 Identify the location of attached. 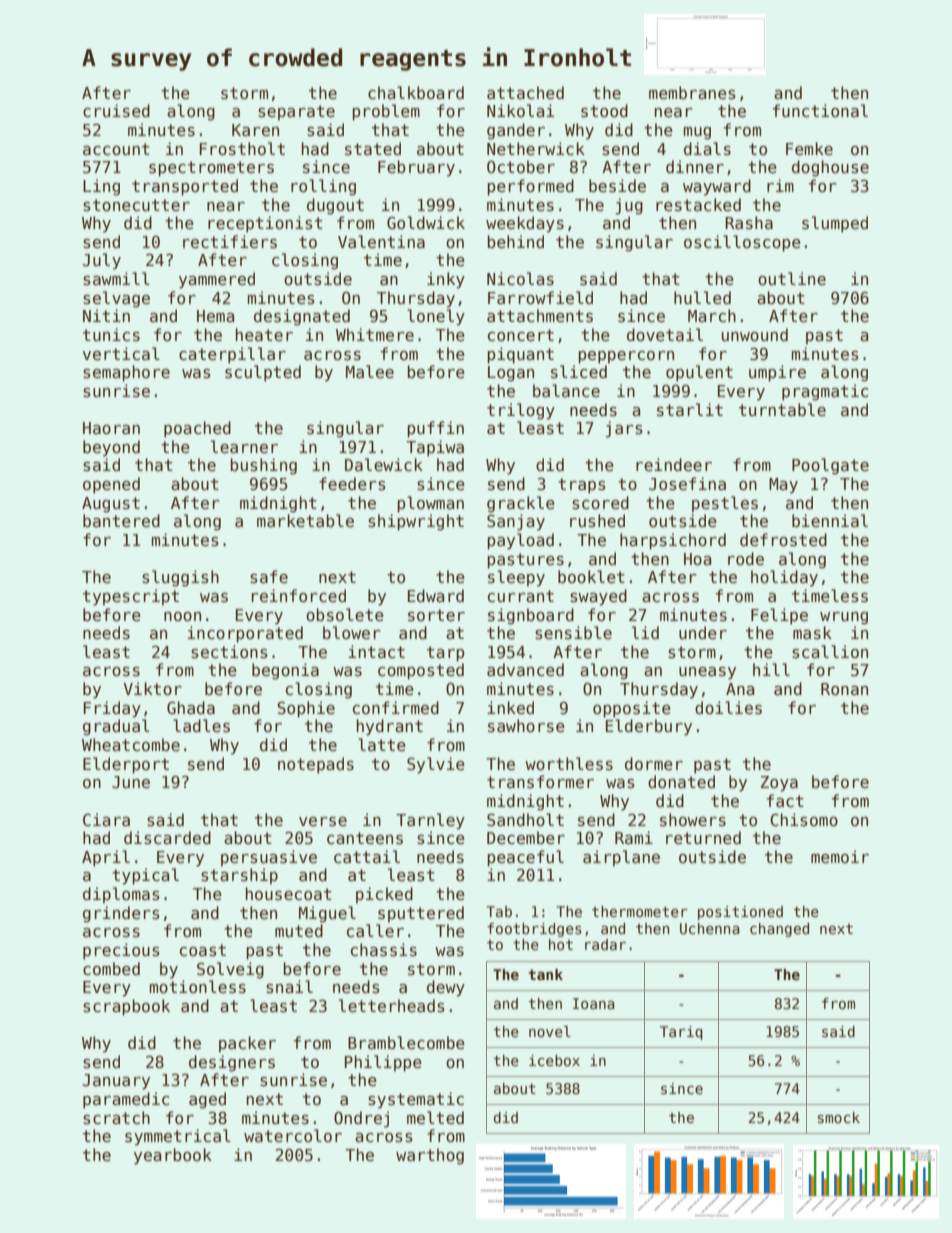
(525, 92).
